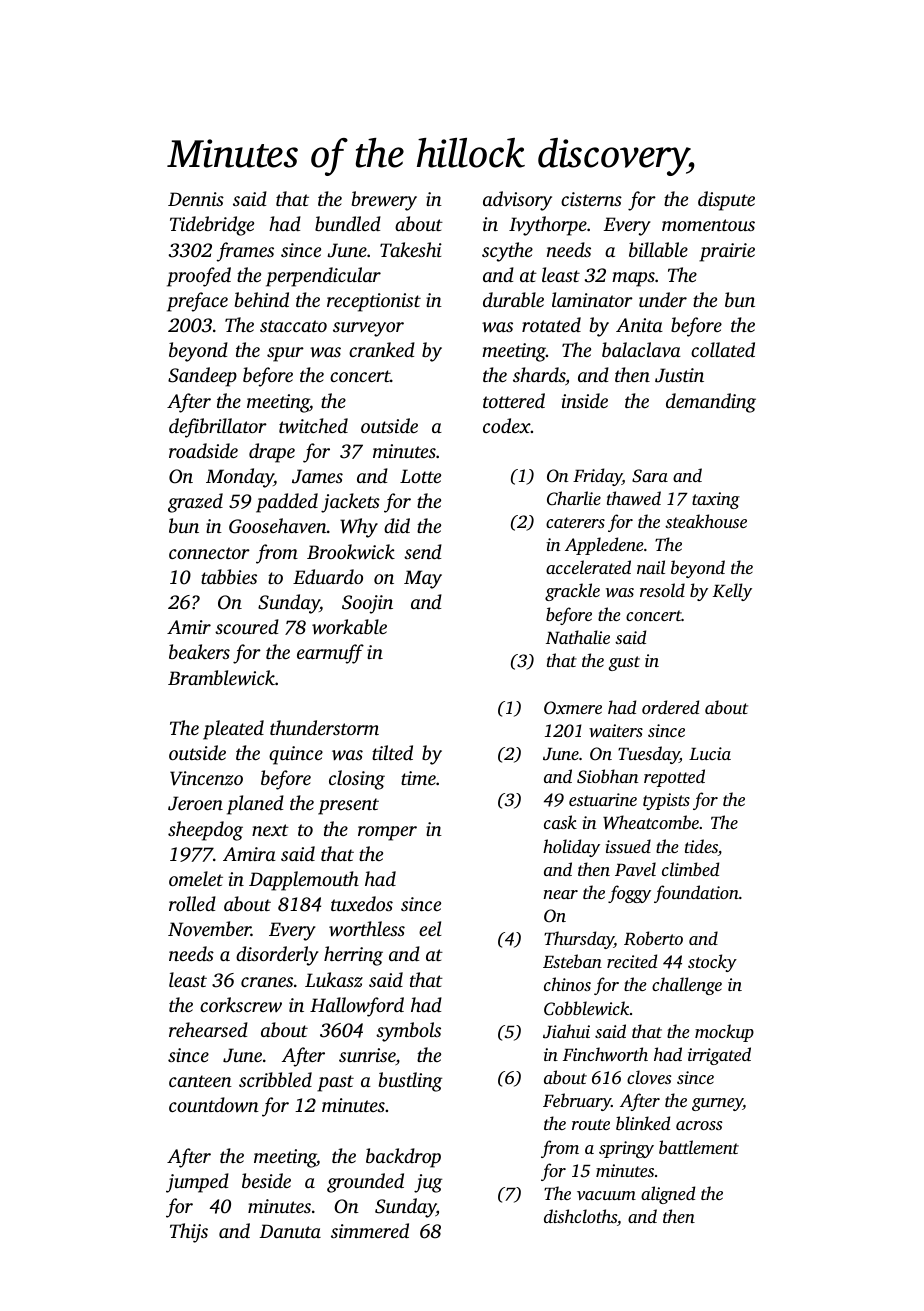  What do you see at coordinates (367, 604) in the document?
I see `Soojin` at bounding box center [367, 604].
